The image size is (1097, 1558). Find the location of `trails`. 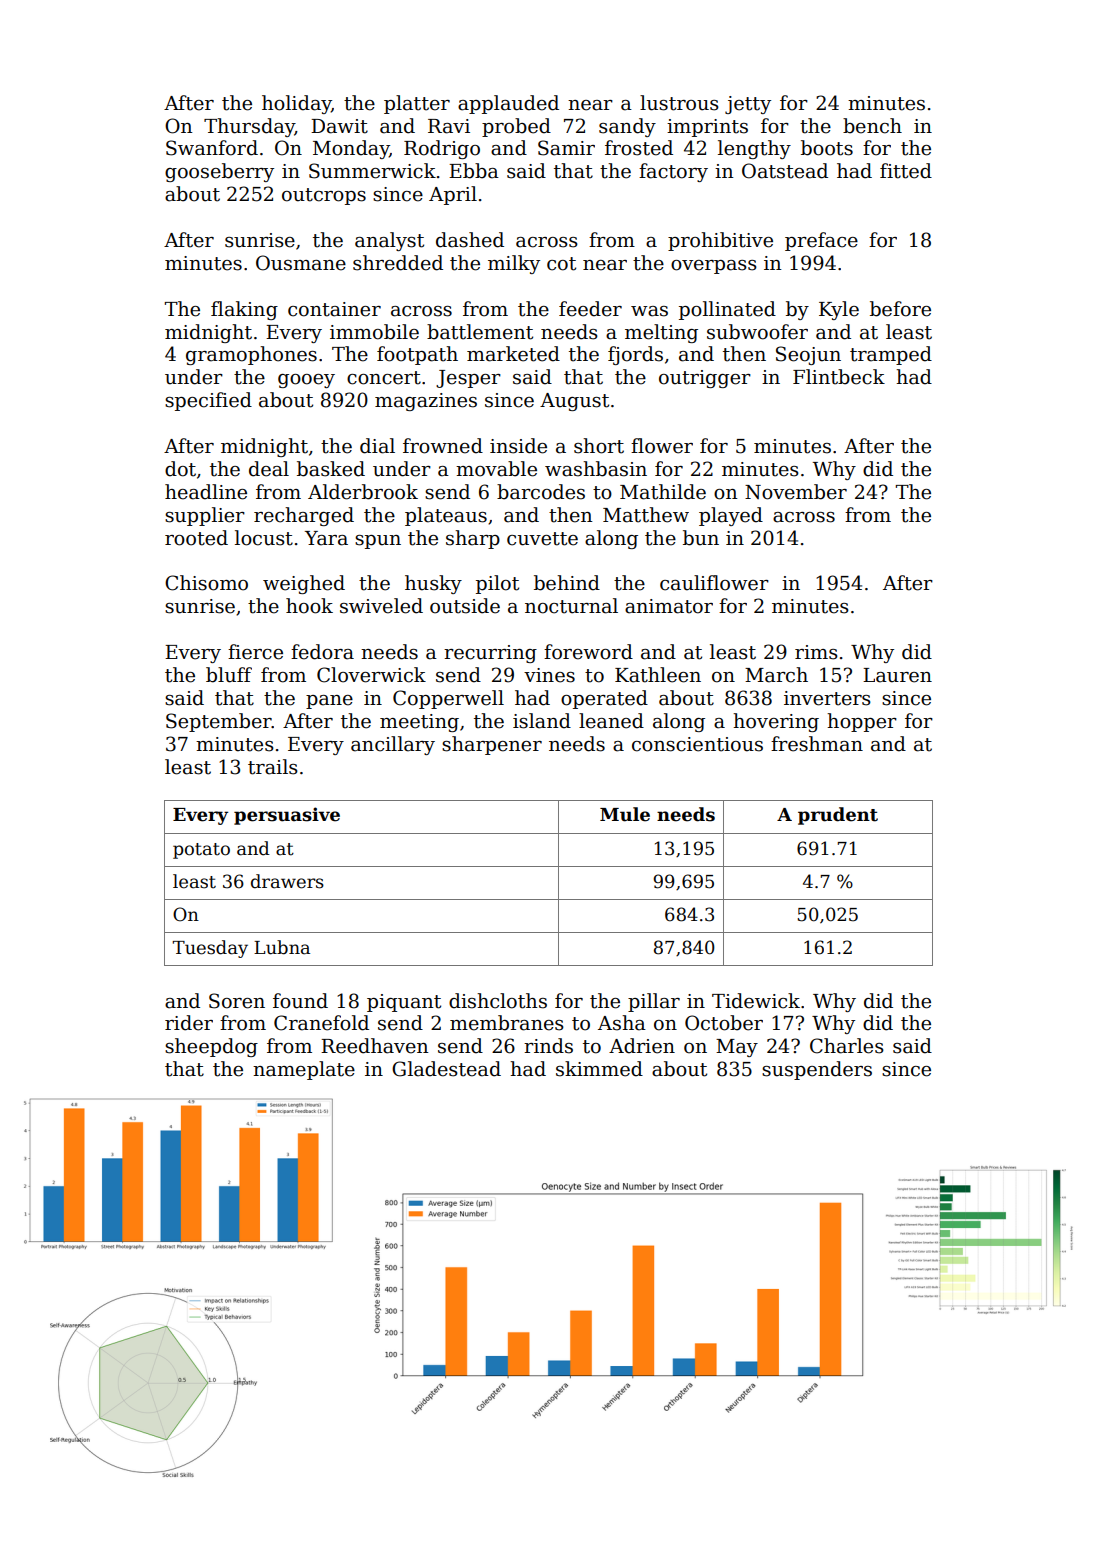

trails is located at coordinates (273, 767).
